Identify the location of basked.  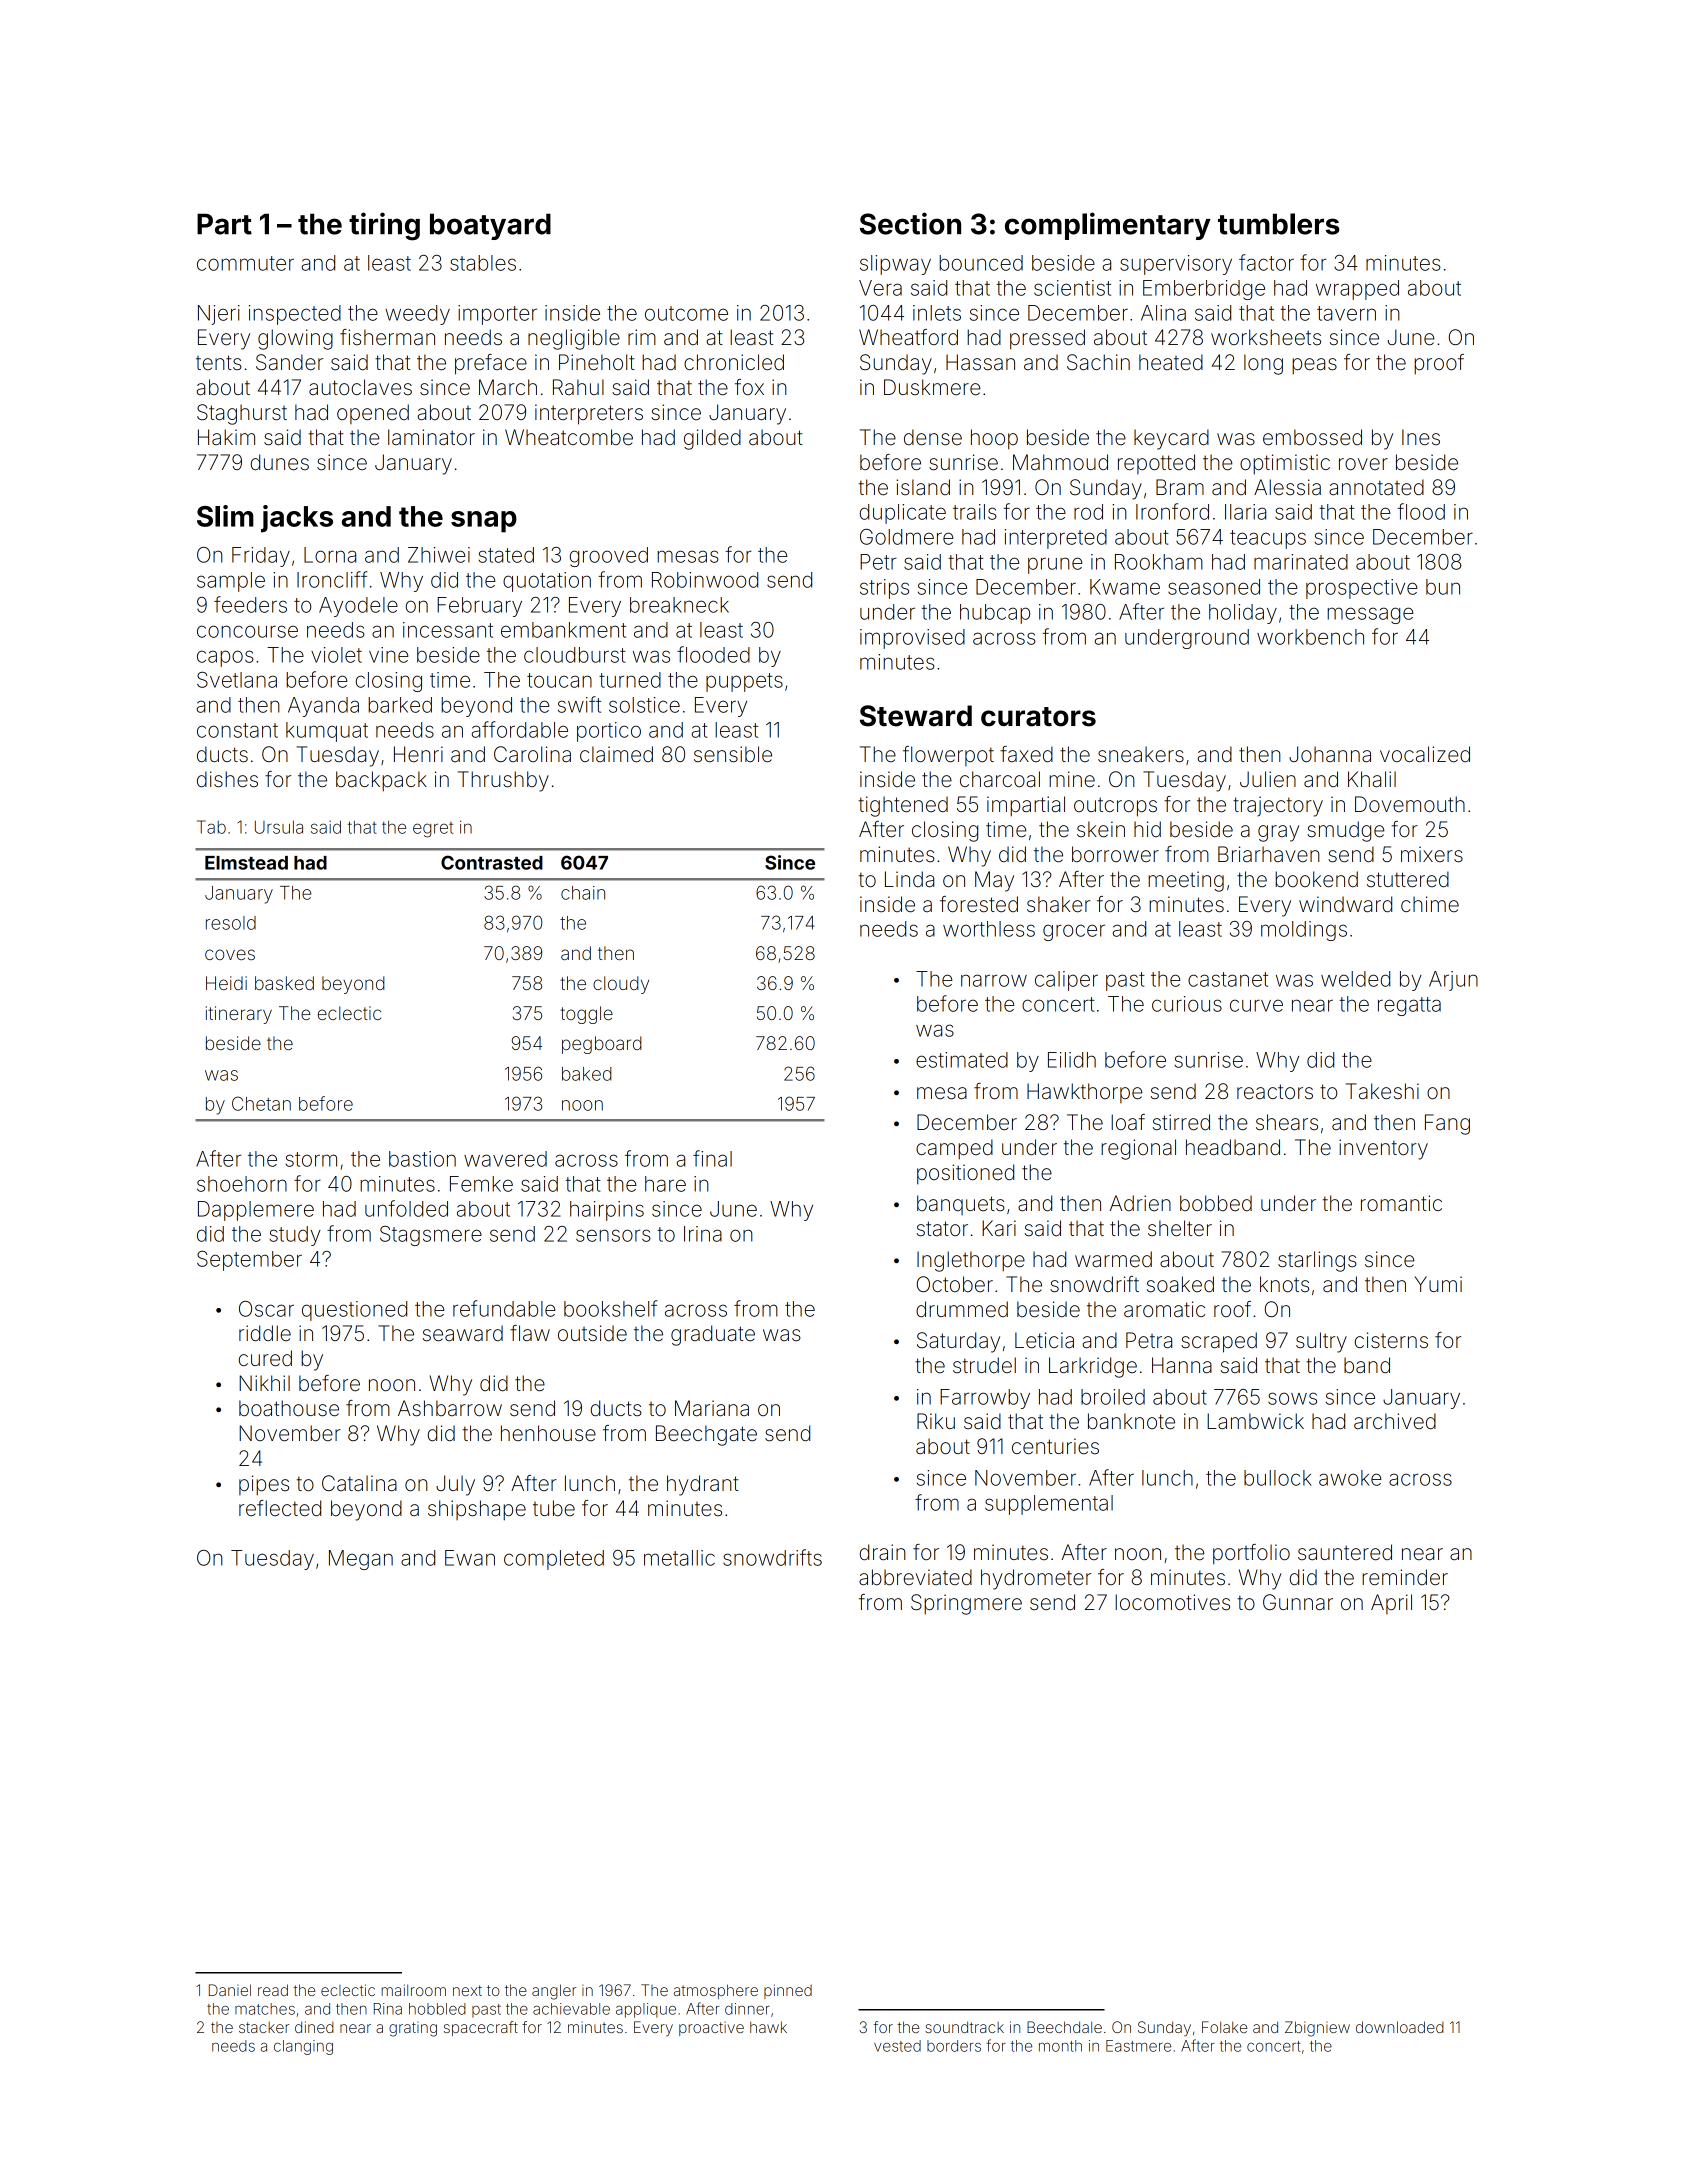
(284, 983).
